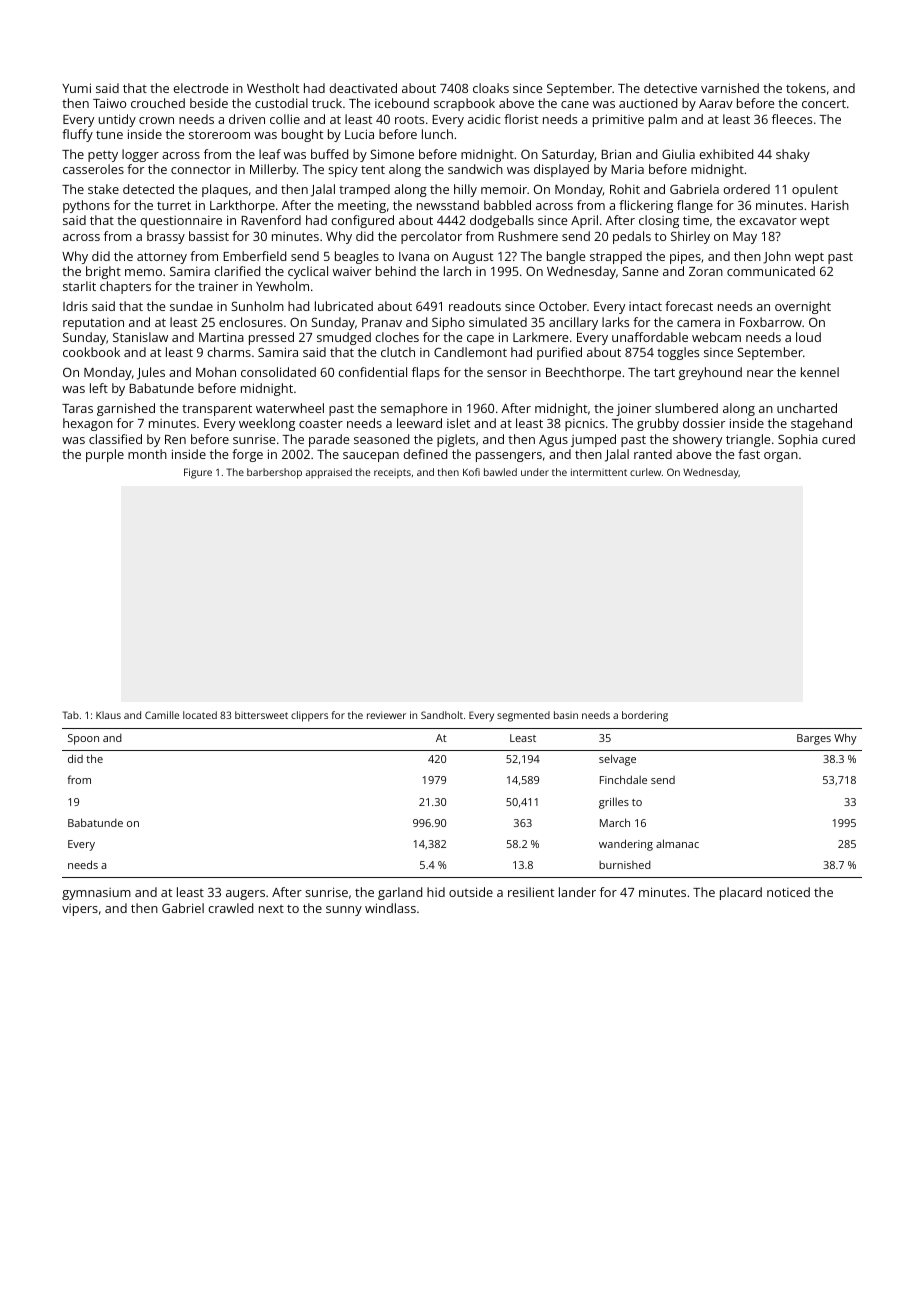  I want to click on ordered, so click(746, 189).
